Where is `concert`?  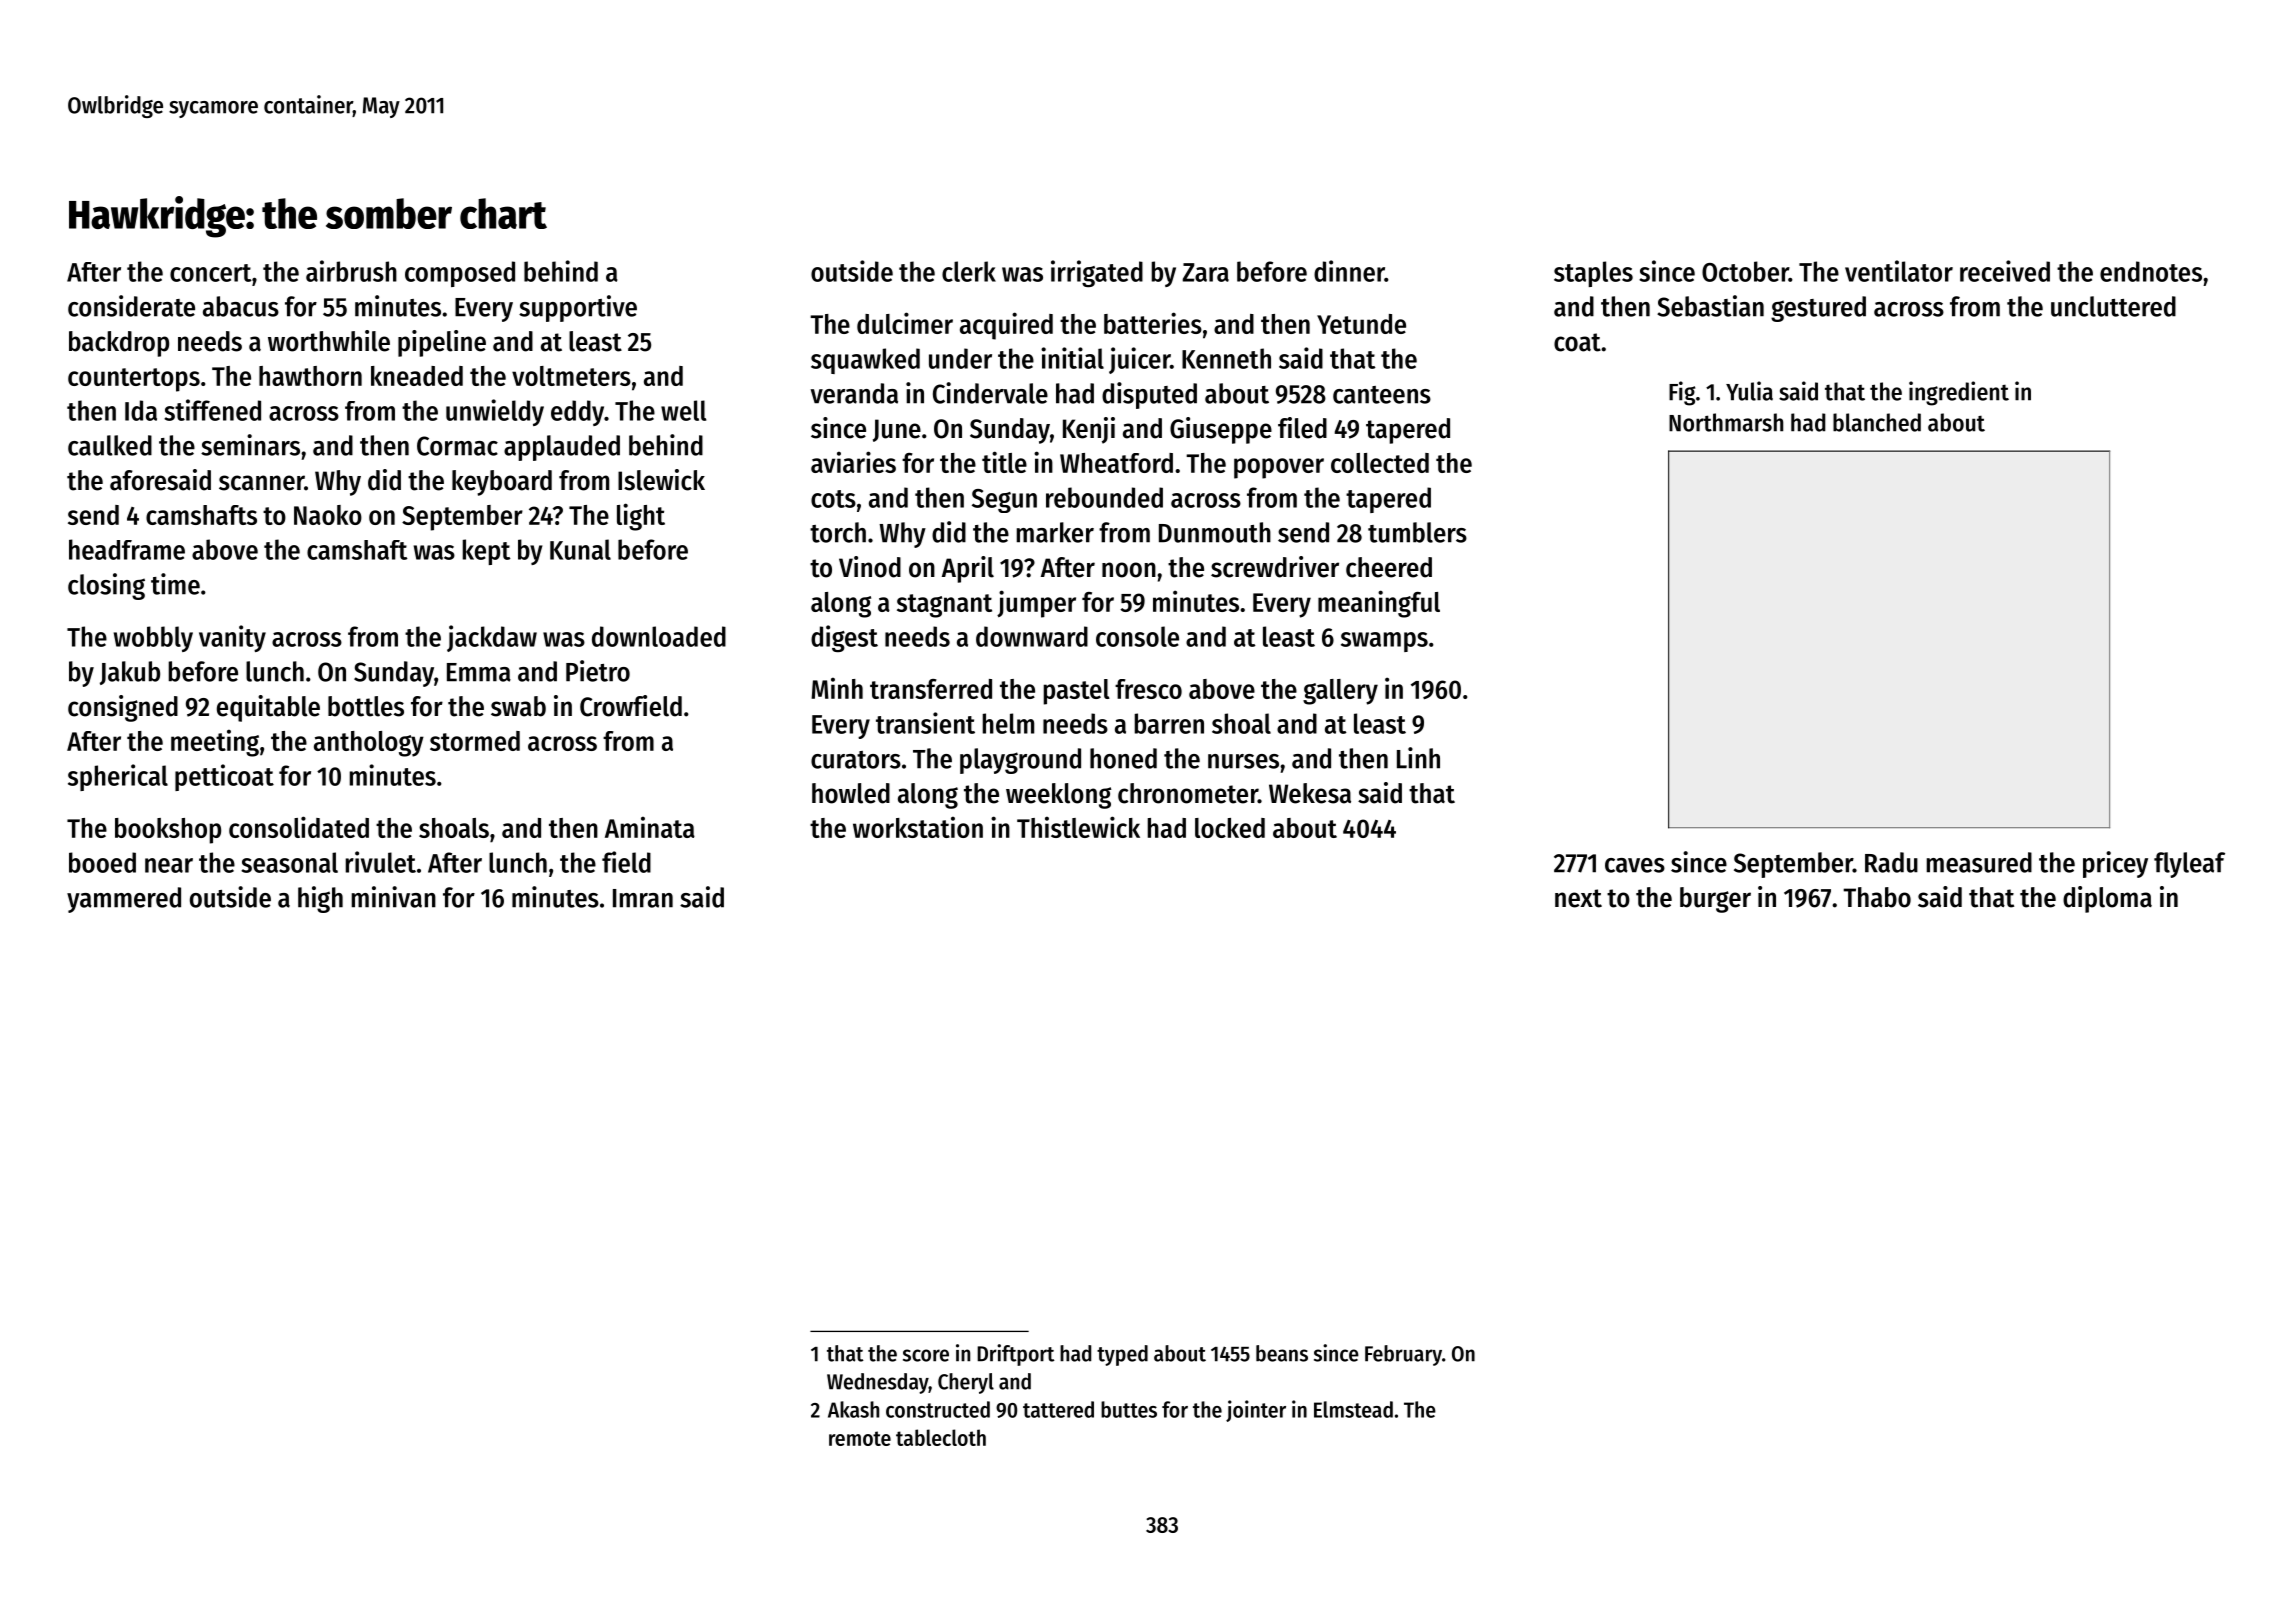 concert is located at coordinates (211, 273).
